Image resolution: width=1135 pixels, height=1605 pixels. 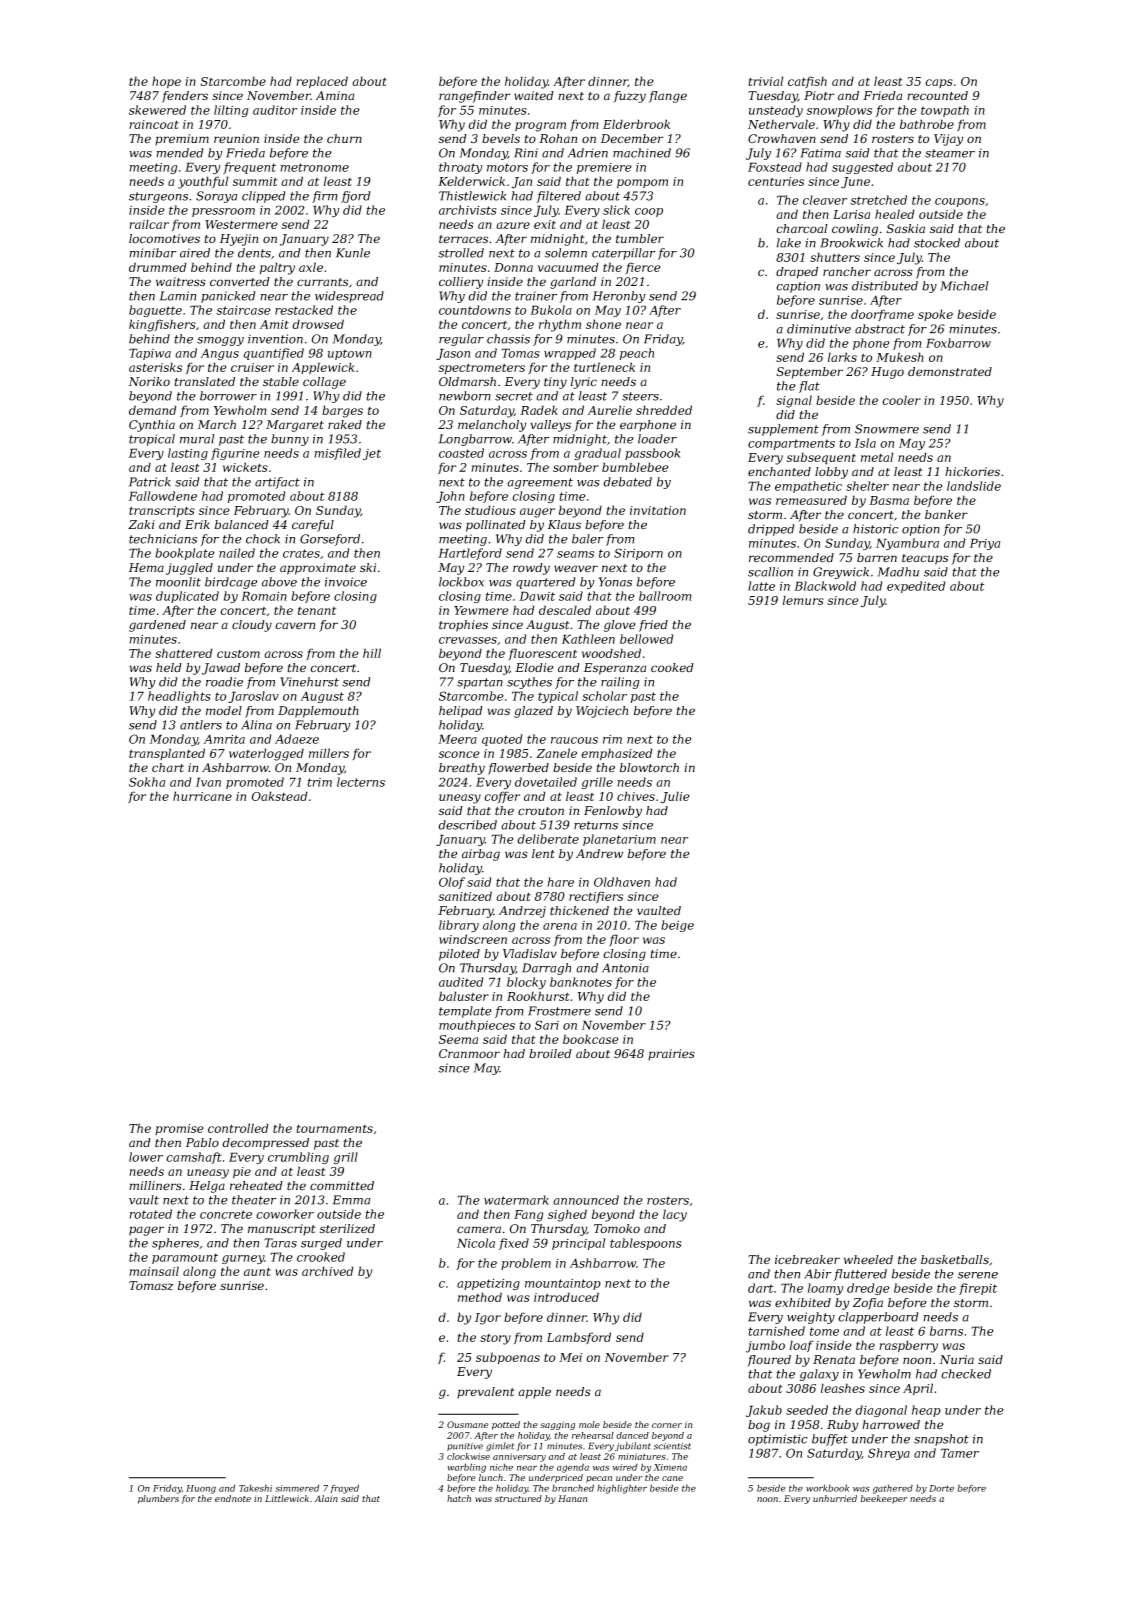 What do you see at coordinates (671, 1055) in the screenshot?
I see `prairies` at bounding box center [671, 1055].
